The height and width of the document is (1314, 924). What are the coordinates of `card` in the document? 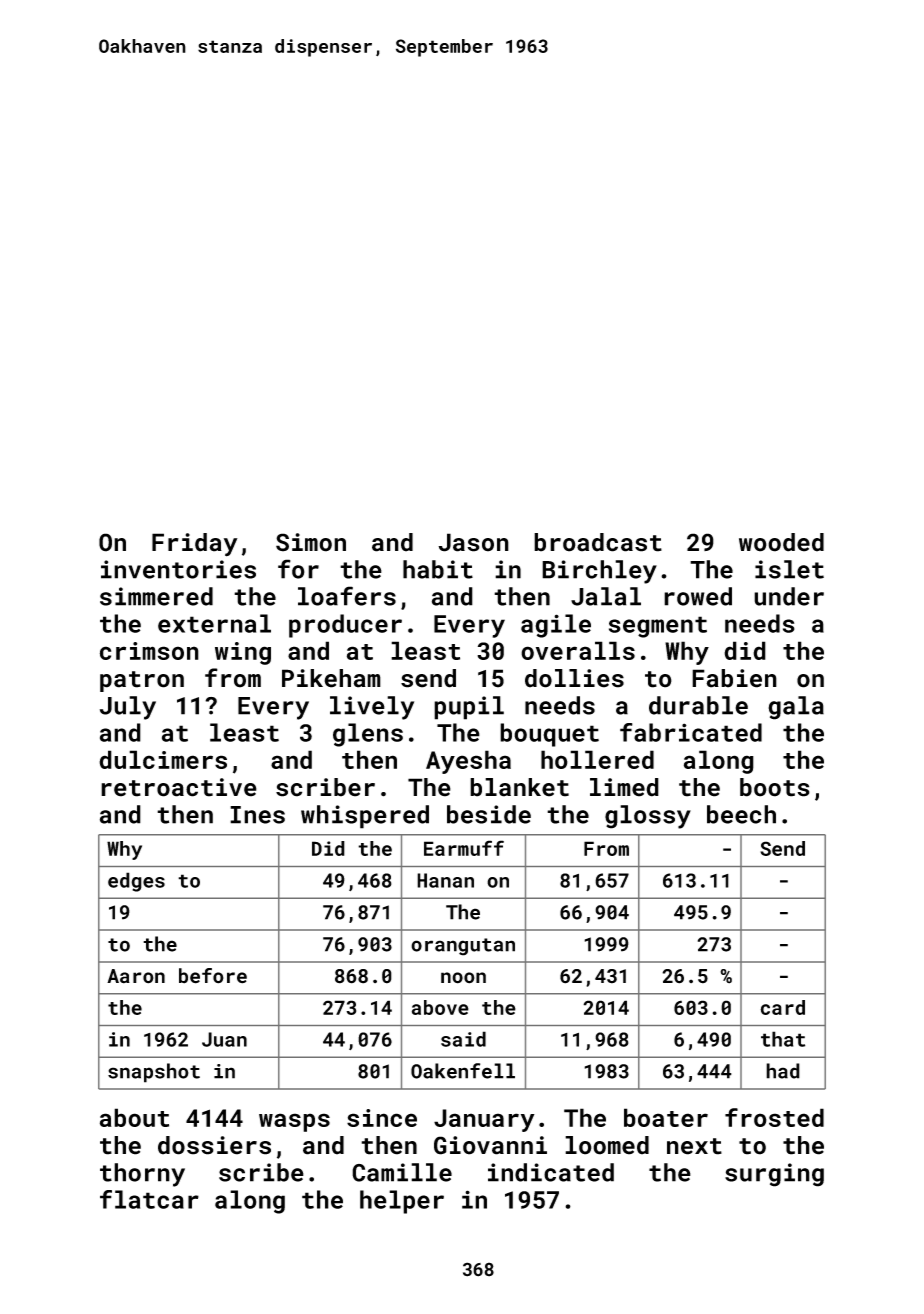 It's located at (782, 1007).
